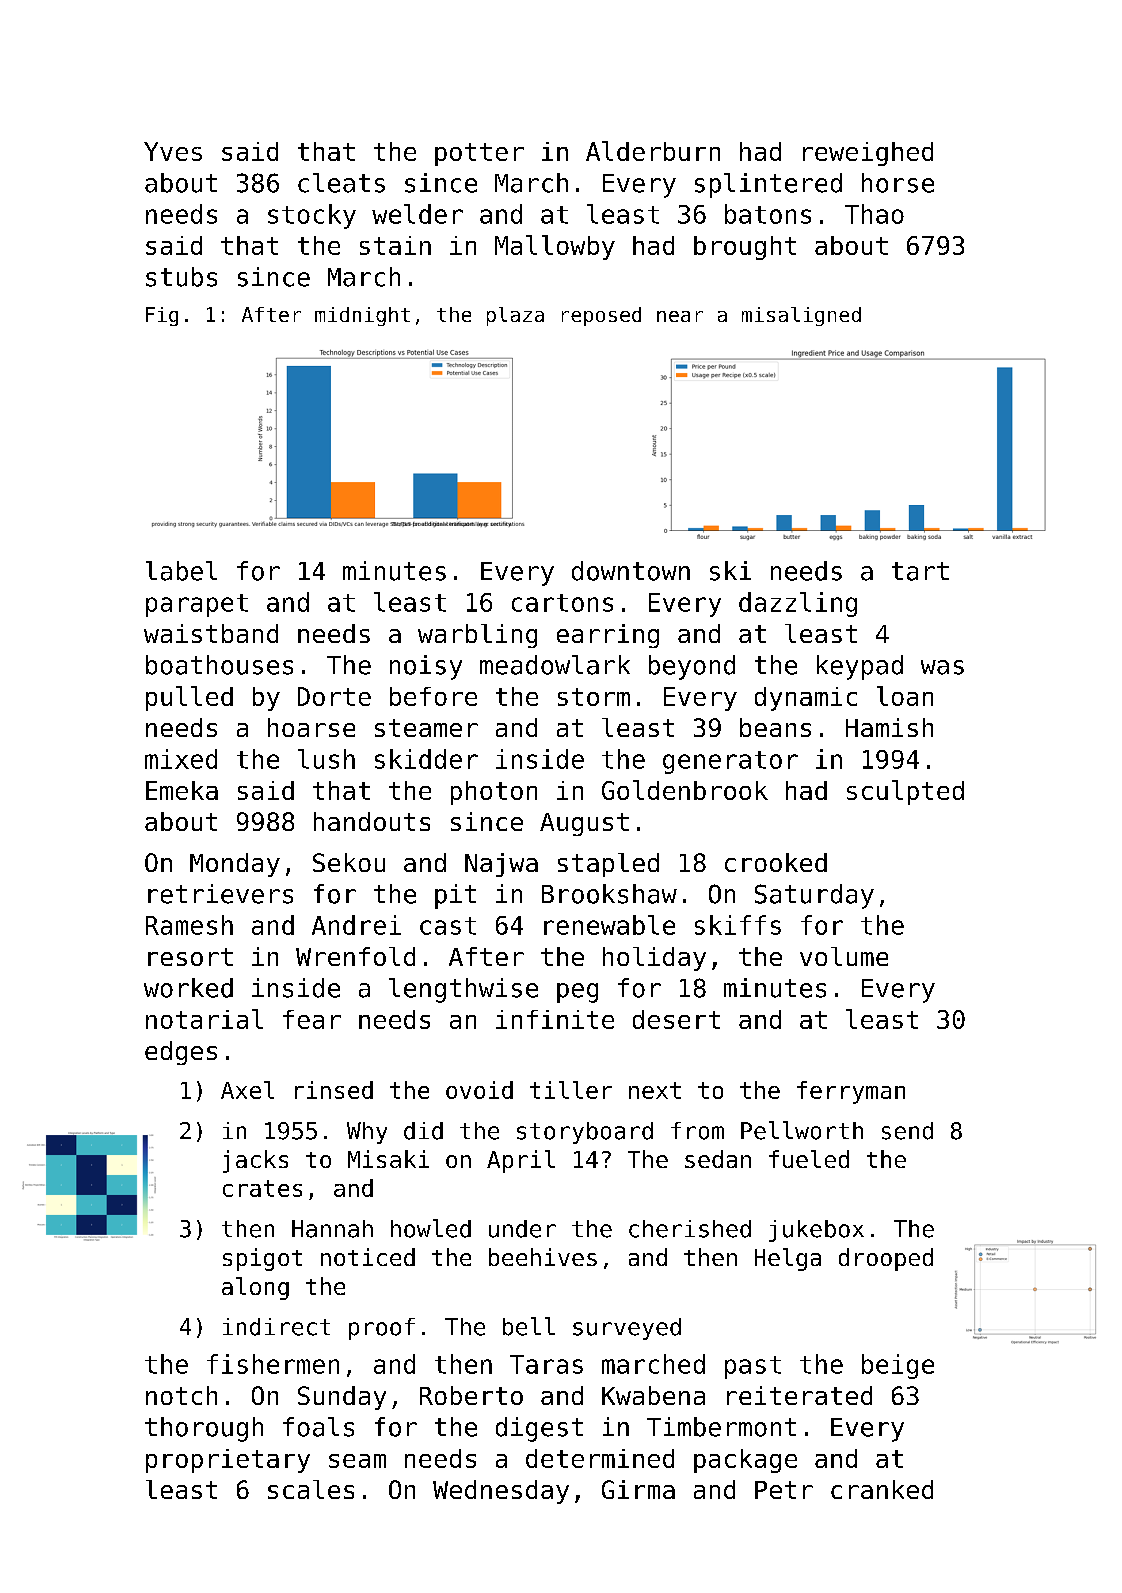  What do you see at coordinates (882, 1489) in the page?
I see `cranked` at bounding box center [882, 1489].
